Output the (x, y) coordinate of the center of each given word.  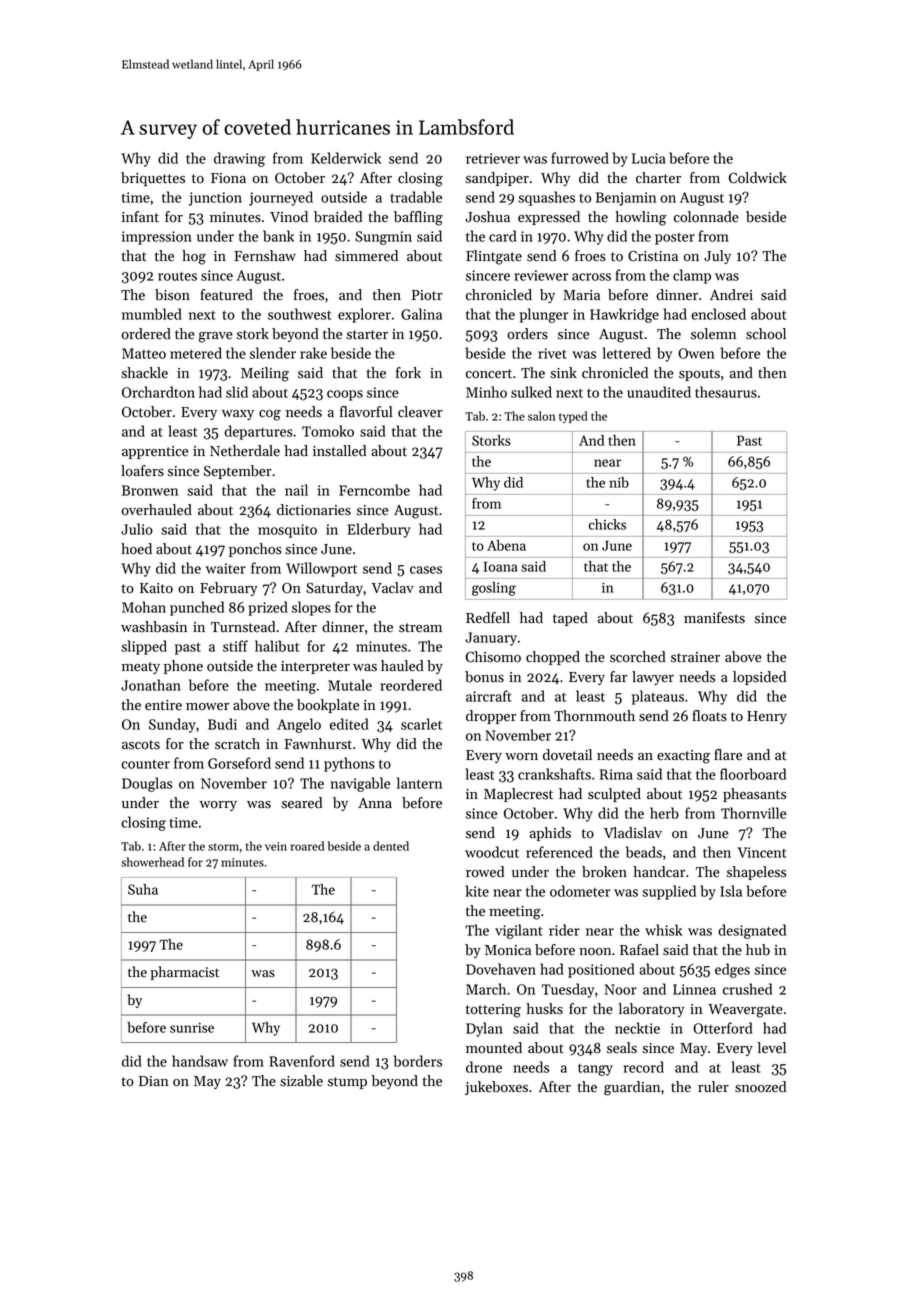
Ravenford (302, 1061)
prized (268, 608)
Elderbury (379, 530)
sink (563, 373)
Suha (143, 889)
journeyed (281, 198)
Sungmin (383, 238)
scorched (638, 657)
